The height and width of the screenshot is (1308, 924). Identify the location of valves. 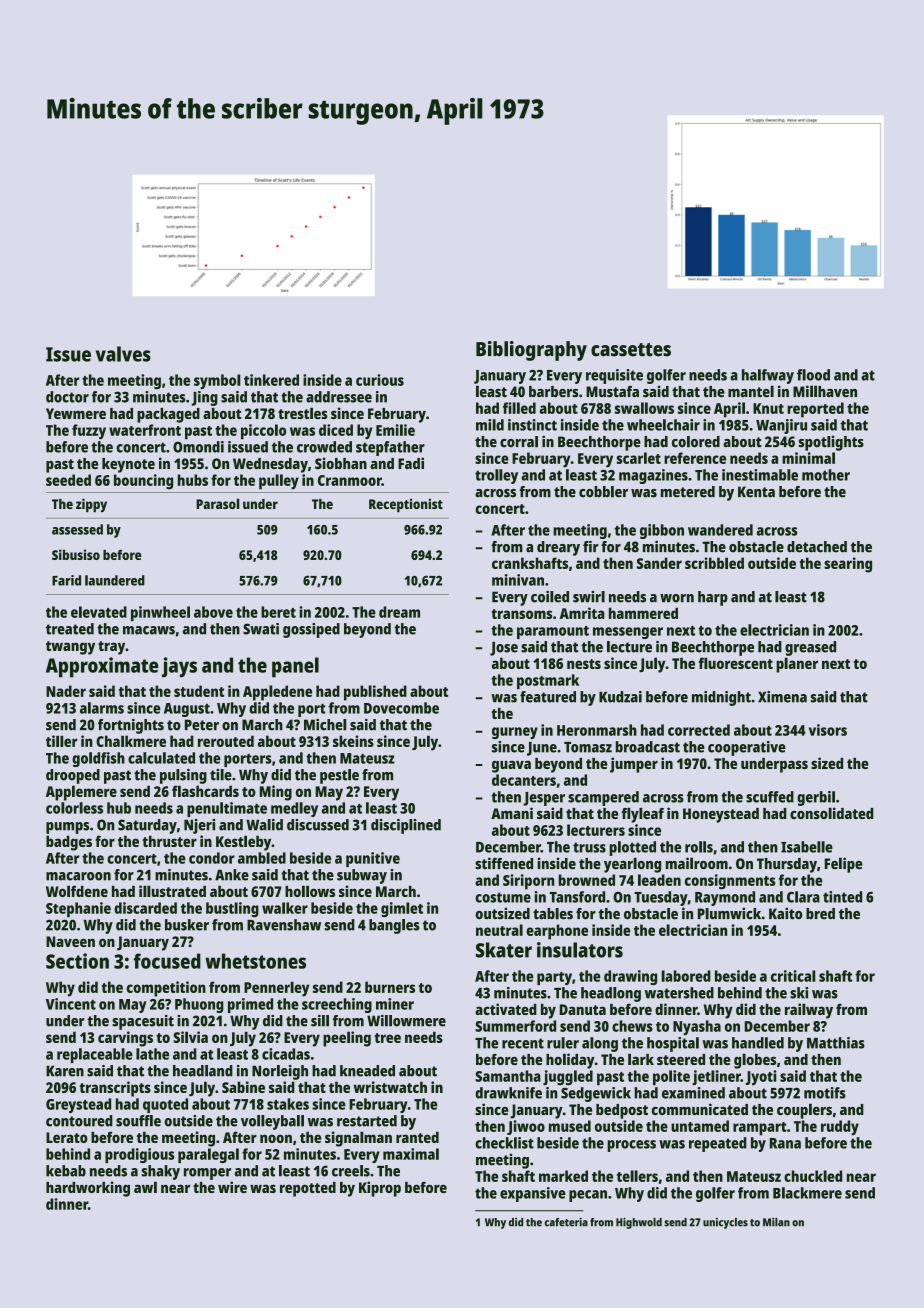
(123, 354).
